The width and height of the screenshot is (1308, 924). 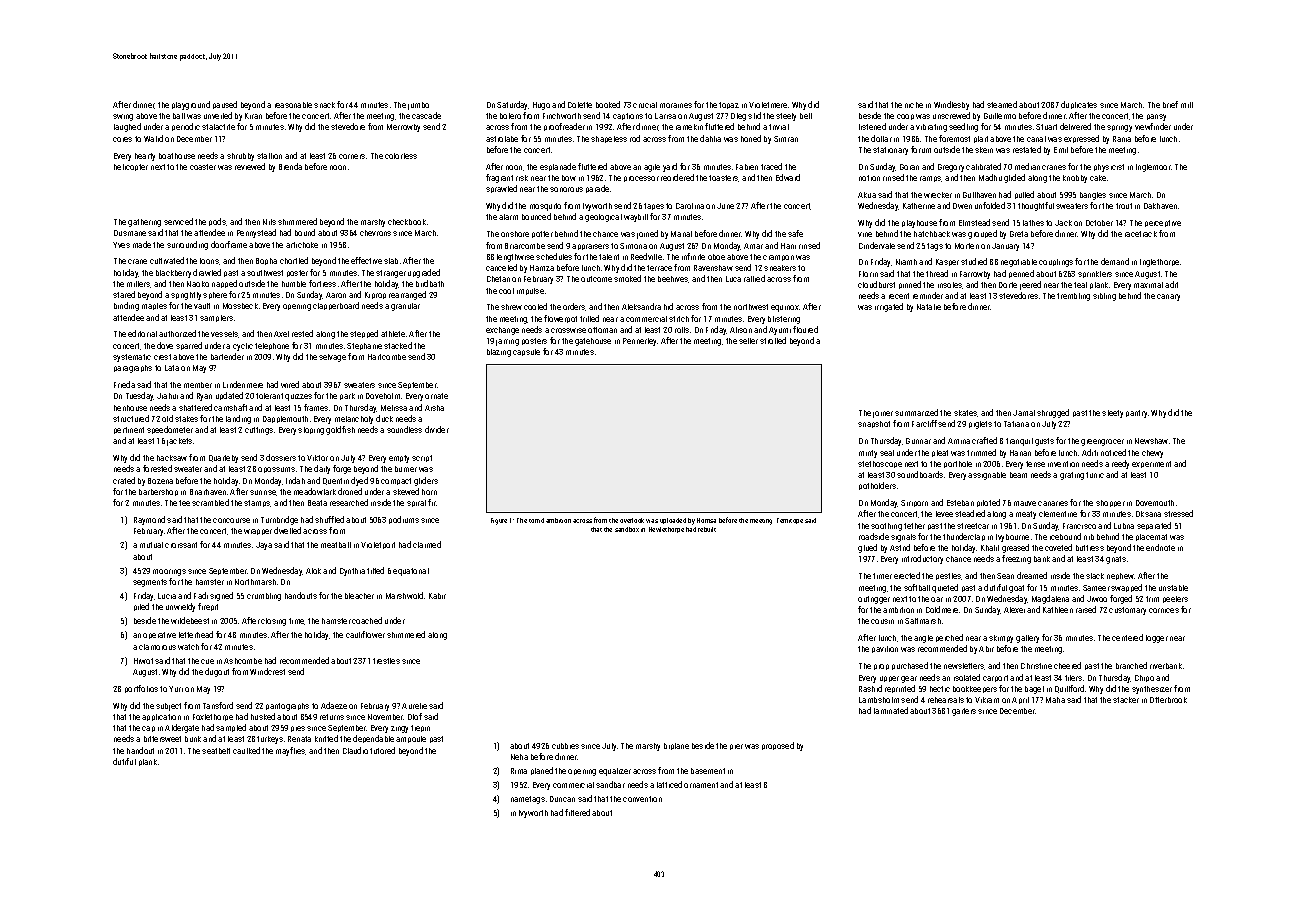 I want to click on steamed, so click(x=1002, y=104).
